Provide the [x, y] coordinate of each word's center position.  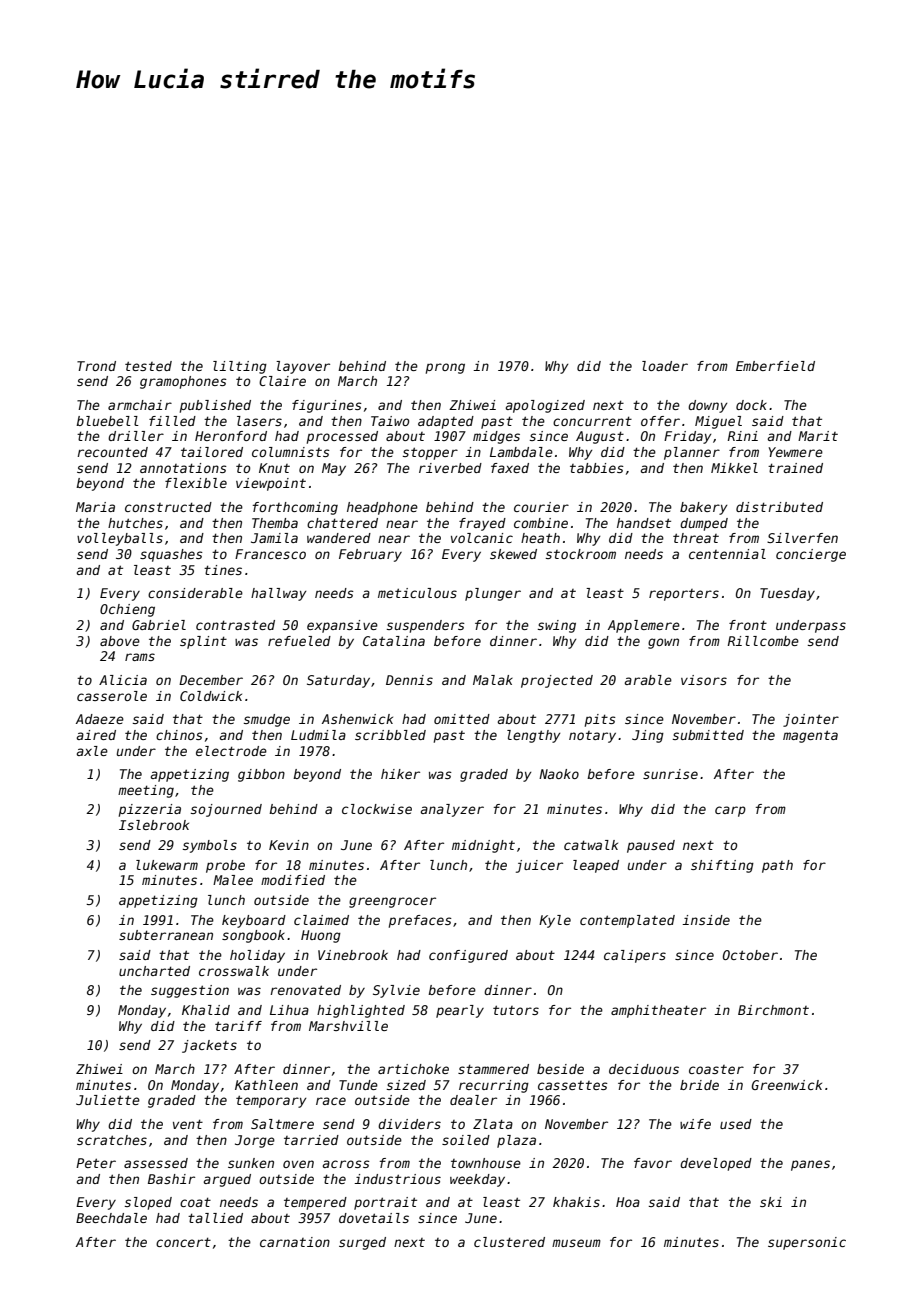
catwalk [591, 845]
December [211, 680]
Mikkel [734, 468]
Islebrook [154, 825]
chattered [342, 523]
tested [148, 366]
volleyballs [120, 539]
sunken [251, 1163]
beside [560, 1069]
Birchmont [773, 1010]
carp [730, 811]
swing [557, 626]
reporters [684, 595]
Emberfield [775, 366]
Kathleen [266, 1085]
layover [303, 367]
